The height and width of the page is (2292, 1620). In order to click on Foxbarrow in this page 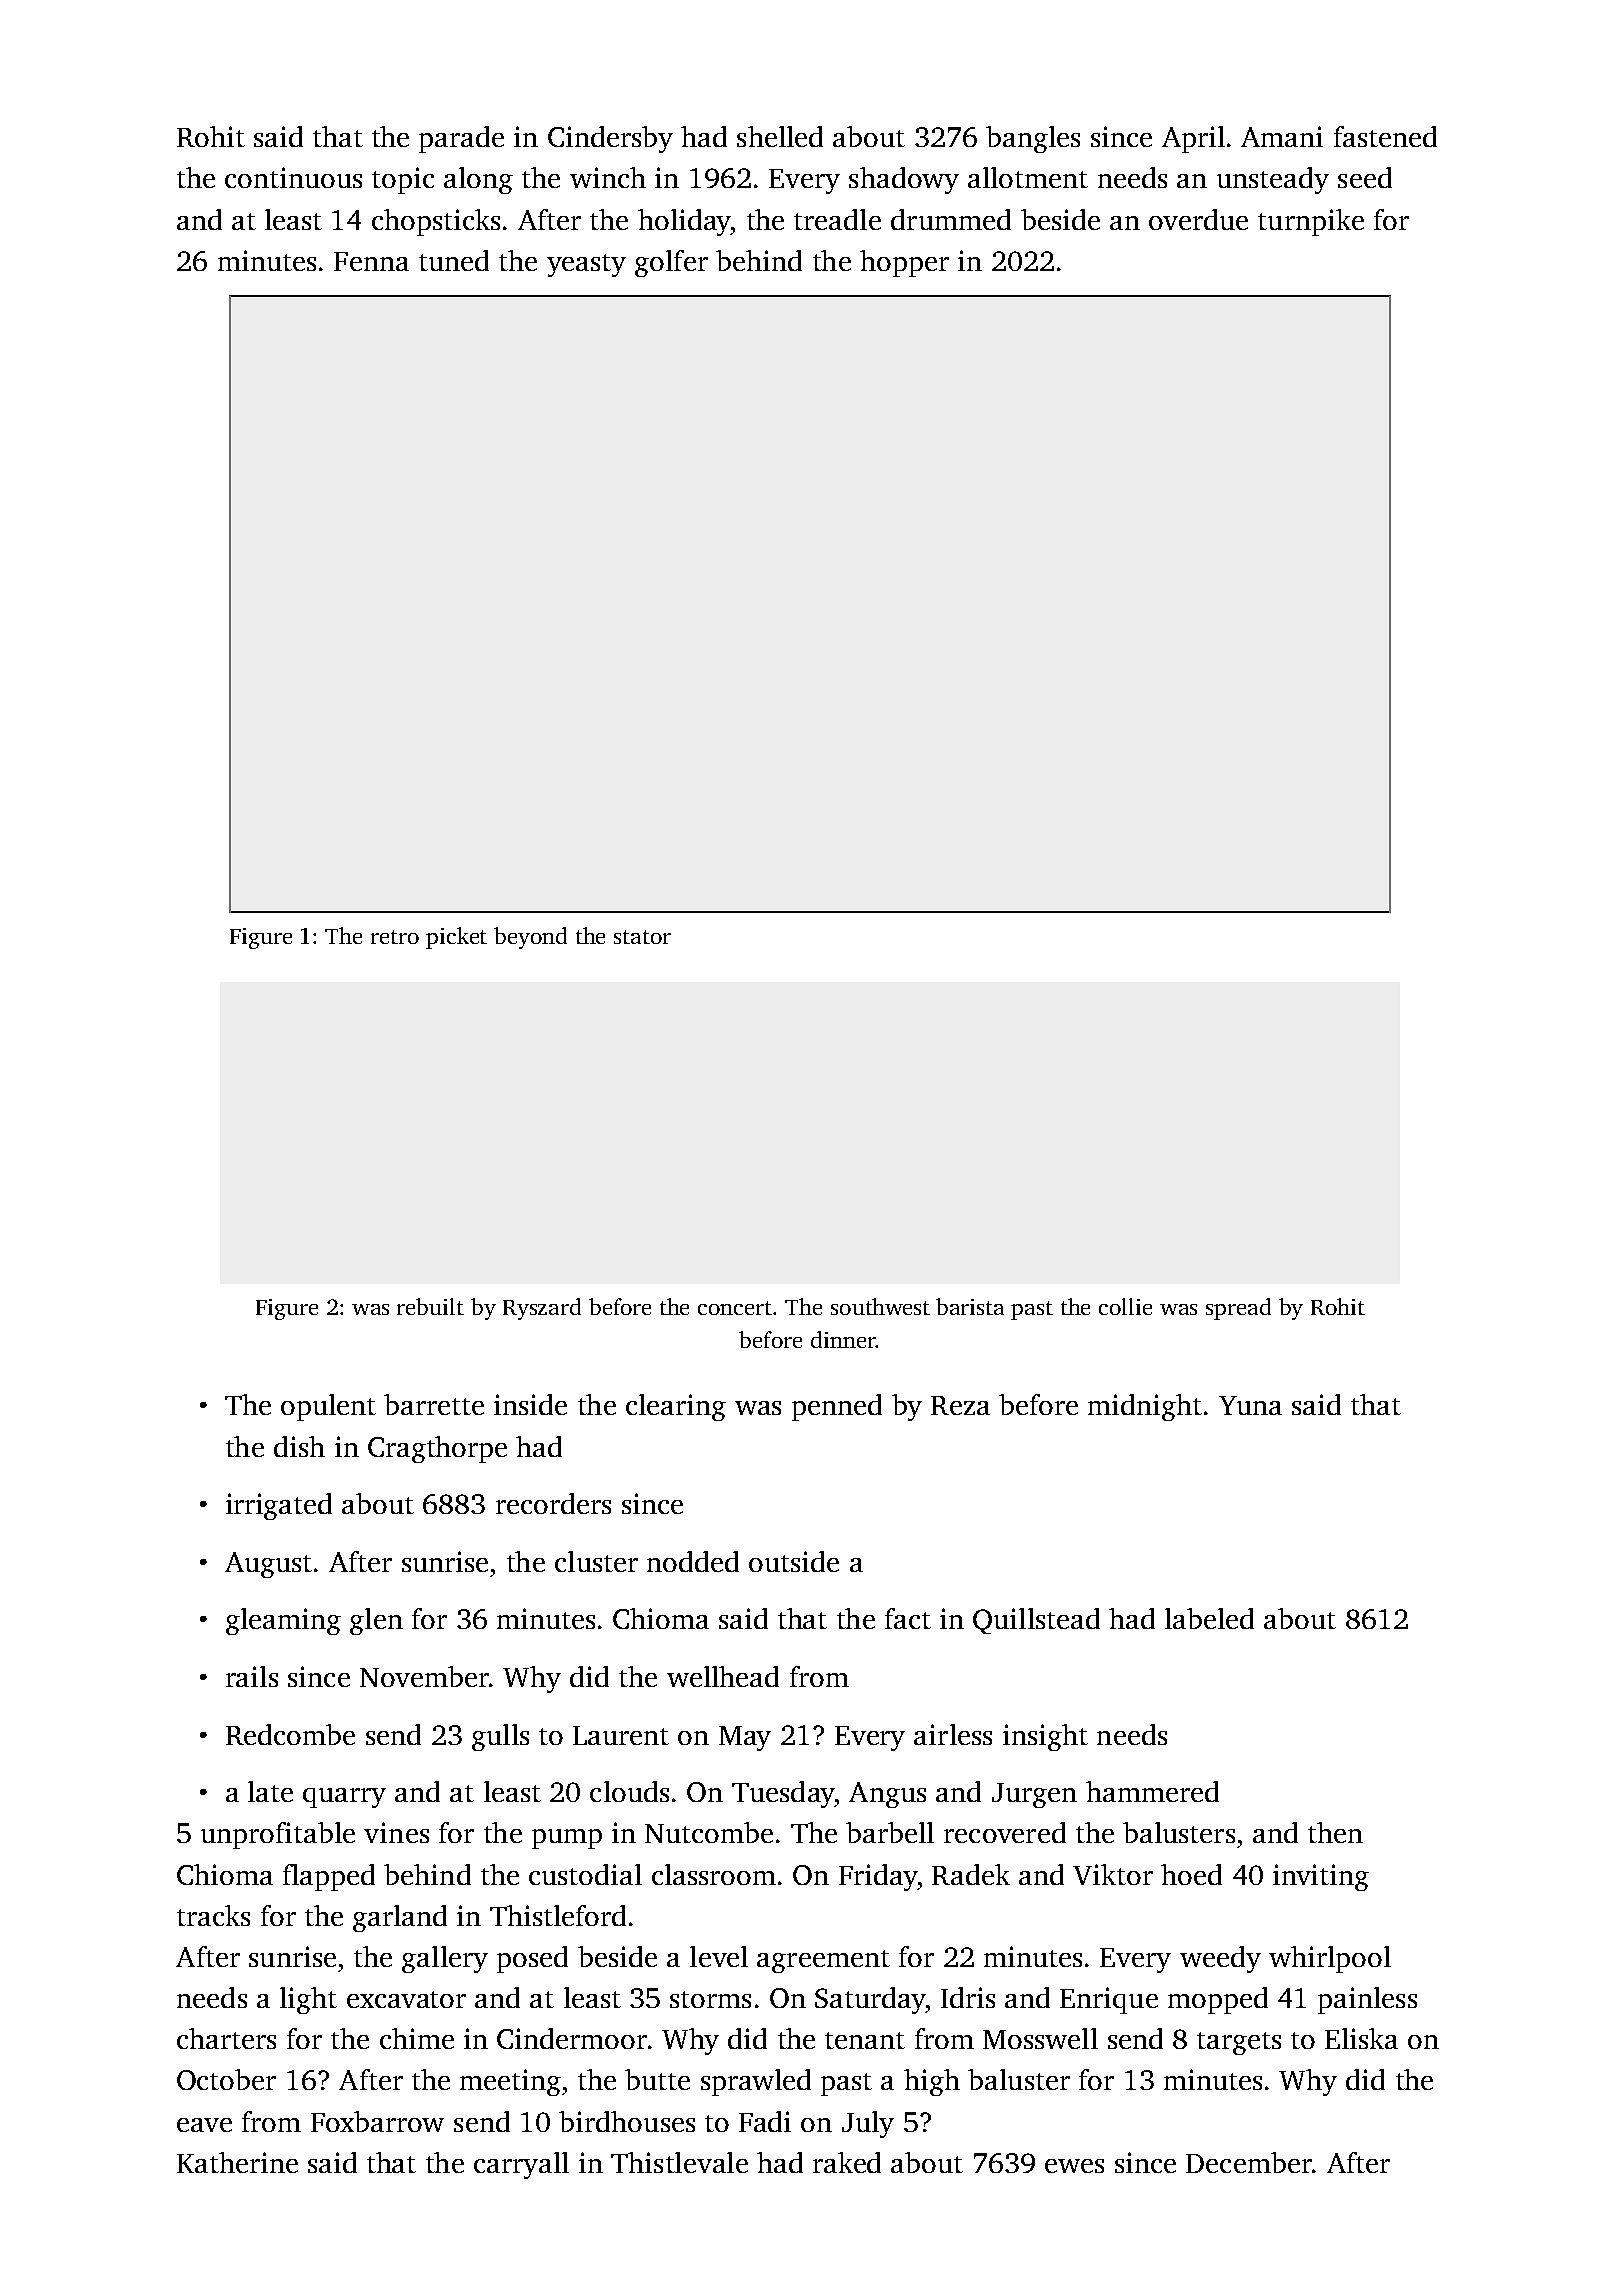, I will do `click(377, 2121)`.
